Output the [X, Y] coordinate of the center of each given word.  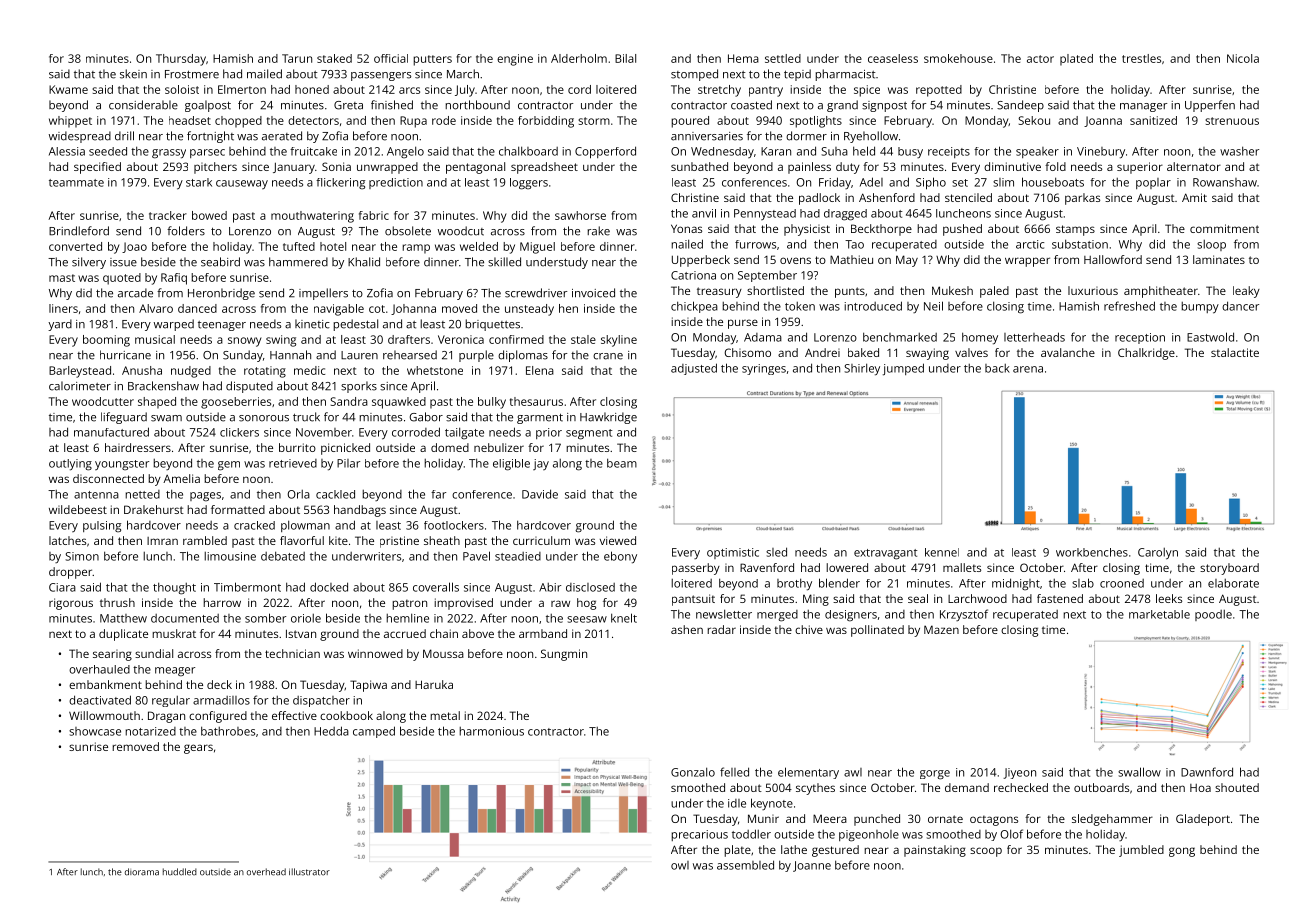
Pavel [476, 556]
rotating [265, 372]
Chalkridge [1146, 354]
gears [198, 749]
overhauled [99, 669]
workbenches [1092, 552]
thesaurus [536, 401]
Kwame [68, 89]
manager [1143, 107]
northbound [477, 105]
